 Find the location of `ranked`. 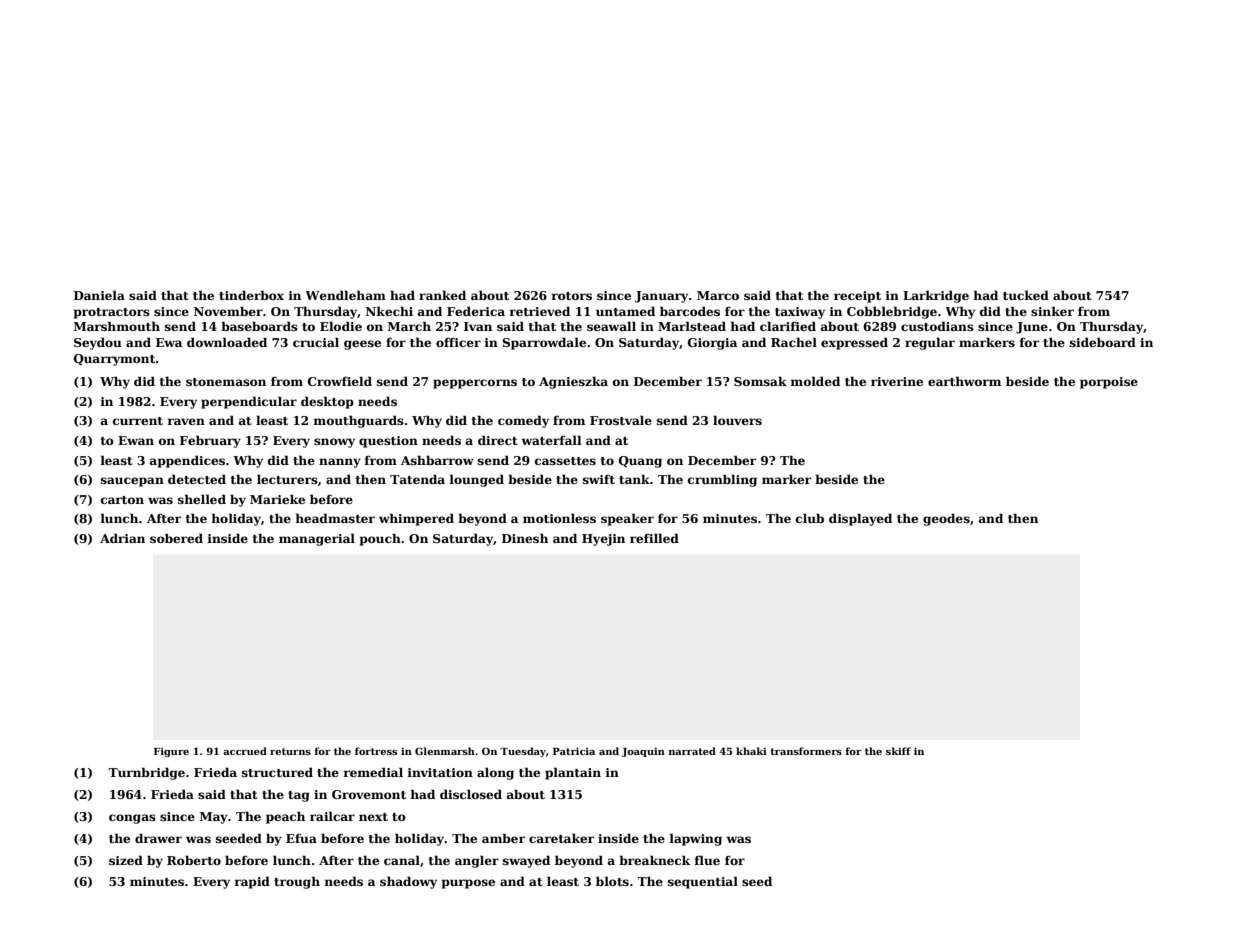

ranked is located at coordinates (442, 295).
